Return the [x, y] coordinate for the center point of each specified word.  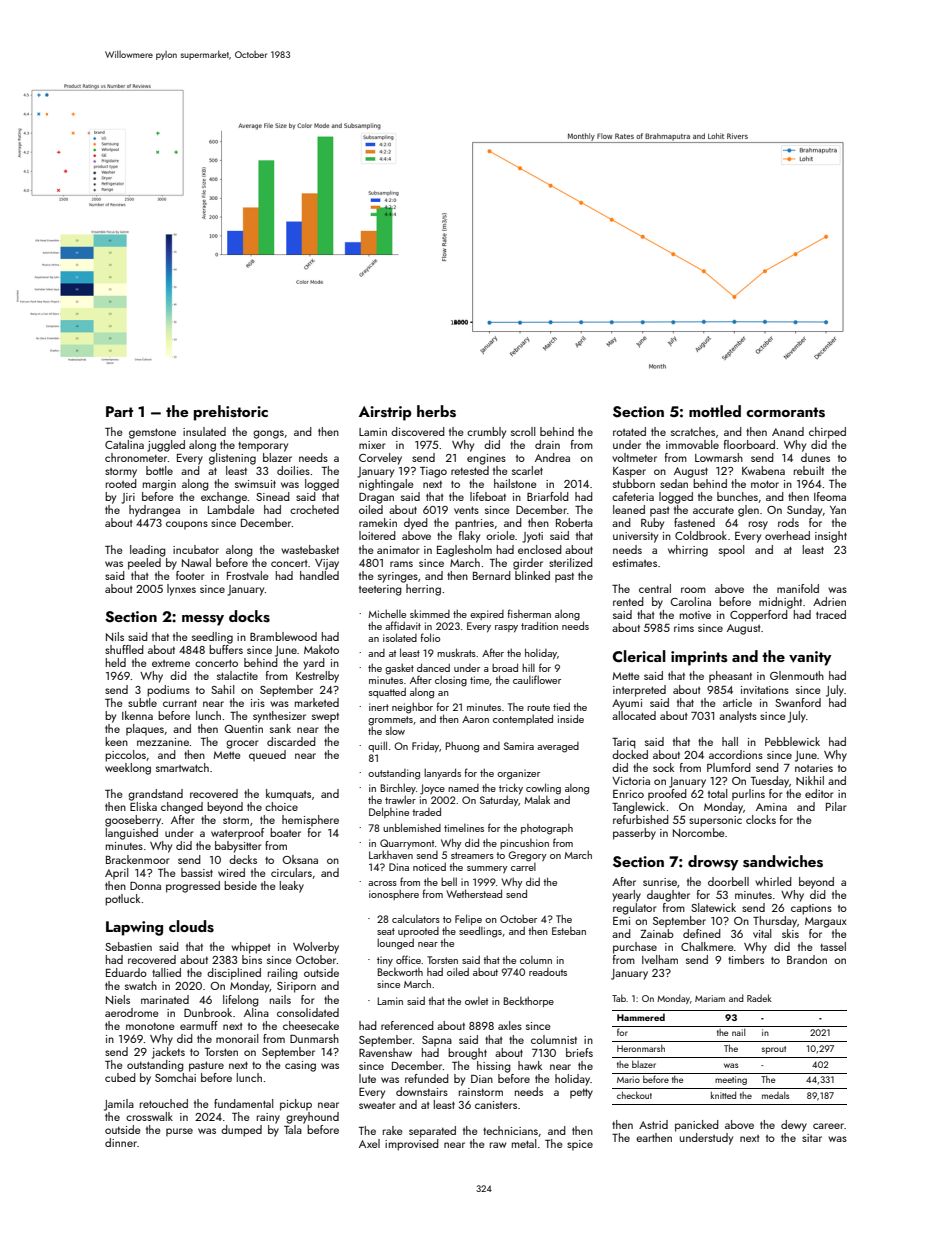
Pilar [836, 806]
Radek [759, 998]
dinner [121, 1142]
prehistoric [231, 413]
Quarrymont [407, 844]
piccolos [125, 756]
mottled [715, 411]
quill [377, 746]
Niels [118, 999]
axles [510, 1025]
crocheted [314, 509]
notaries [814, 768]
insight [831, 537]
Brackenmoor [138, 859]
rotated [629, 431]
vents [466, 510]
